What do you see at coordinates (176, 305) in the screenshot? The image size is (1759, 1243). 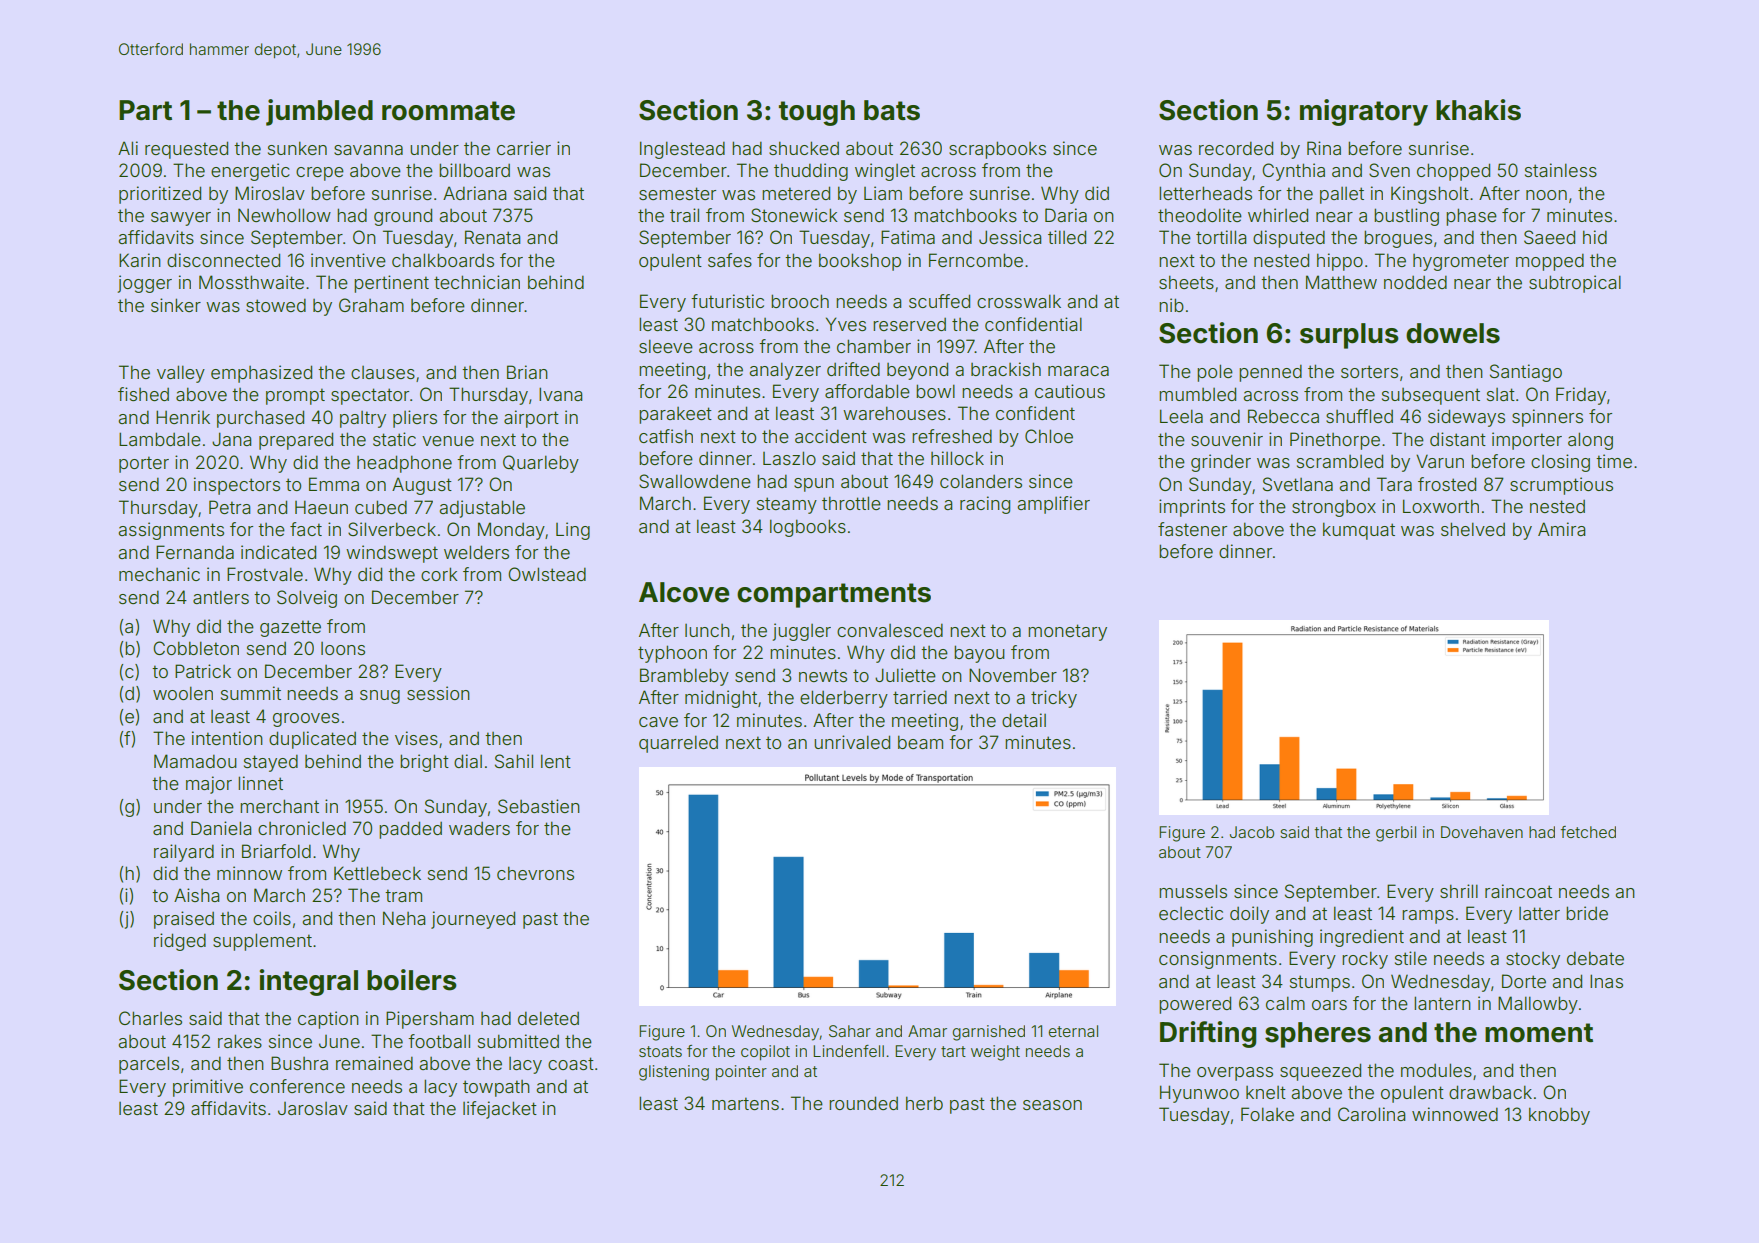 I see `sinker` at bounding box center [176, 305].
